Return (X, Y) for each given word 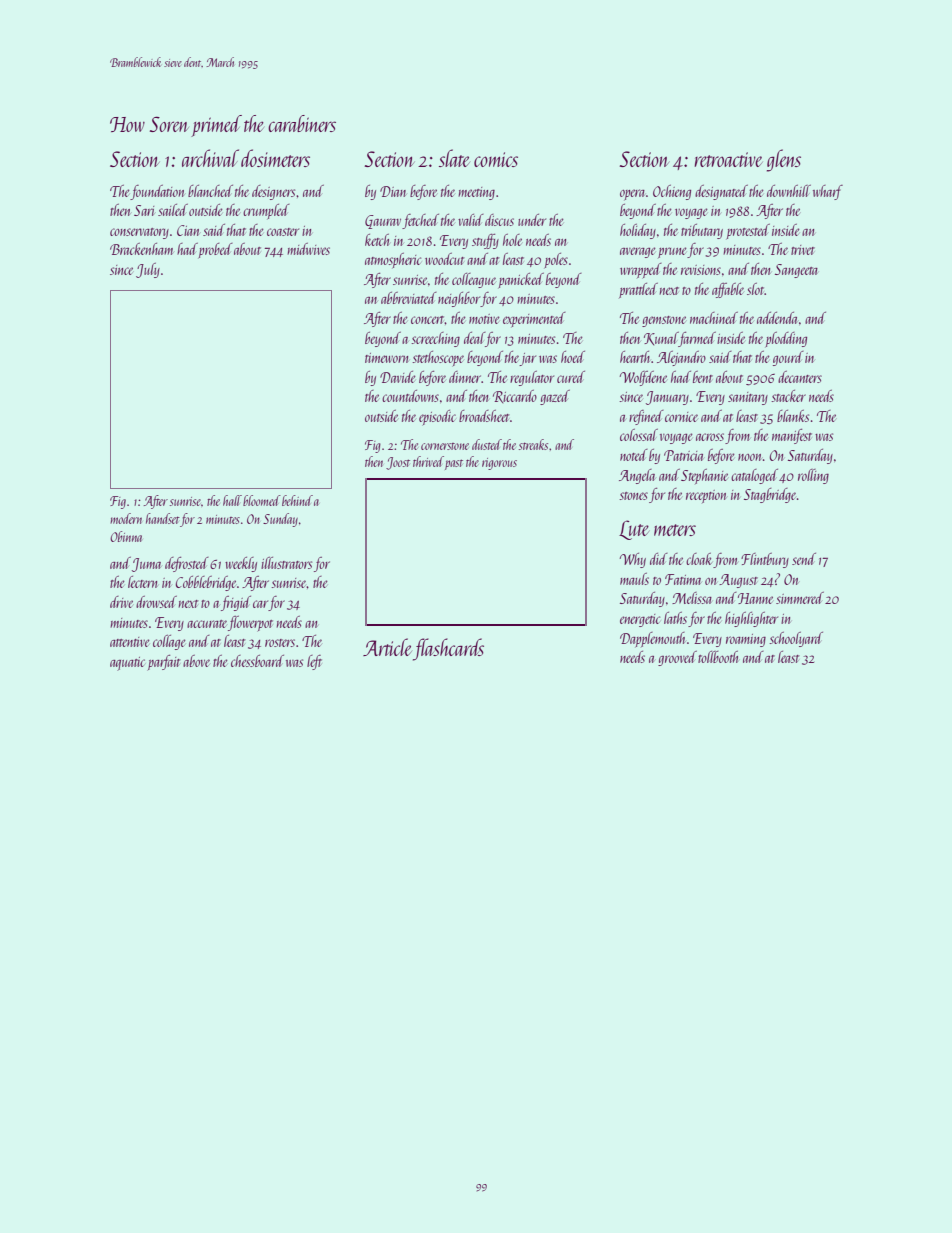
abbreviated (409, 298)
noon (749, 457)
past (454, 464)
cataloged (754, 476)
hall (232, 500)
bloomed (262, 500)
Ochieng (672, 192)
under (532, 220)
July (148, 270)
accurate (207, 624)
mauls (634, 579)
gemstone (664, 321)
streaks (533, 444)
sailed (173, 210)
